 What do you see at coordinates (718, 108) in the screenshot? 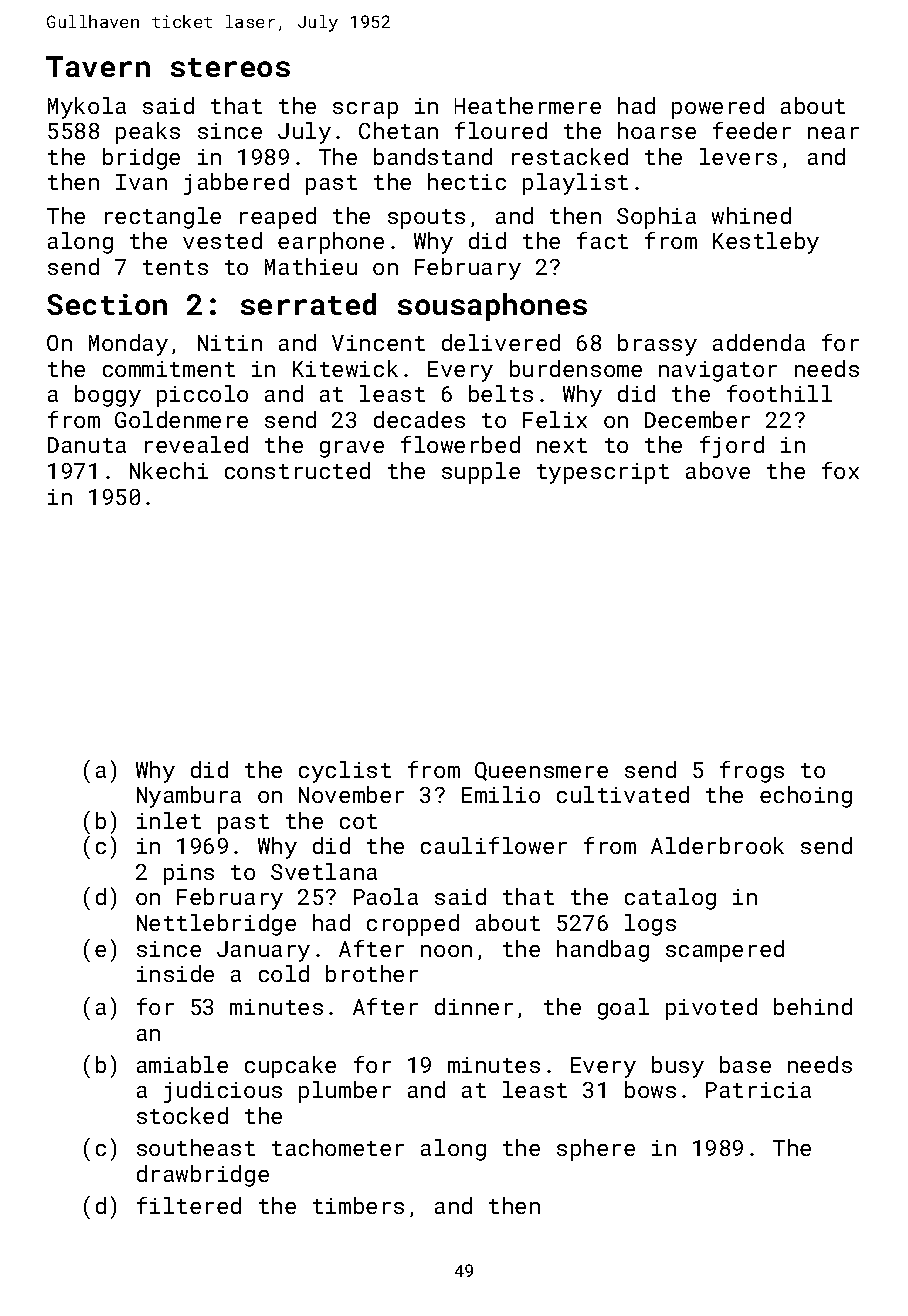
I see `powered` at bounding box center [718, 108].
